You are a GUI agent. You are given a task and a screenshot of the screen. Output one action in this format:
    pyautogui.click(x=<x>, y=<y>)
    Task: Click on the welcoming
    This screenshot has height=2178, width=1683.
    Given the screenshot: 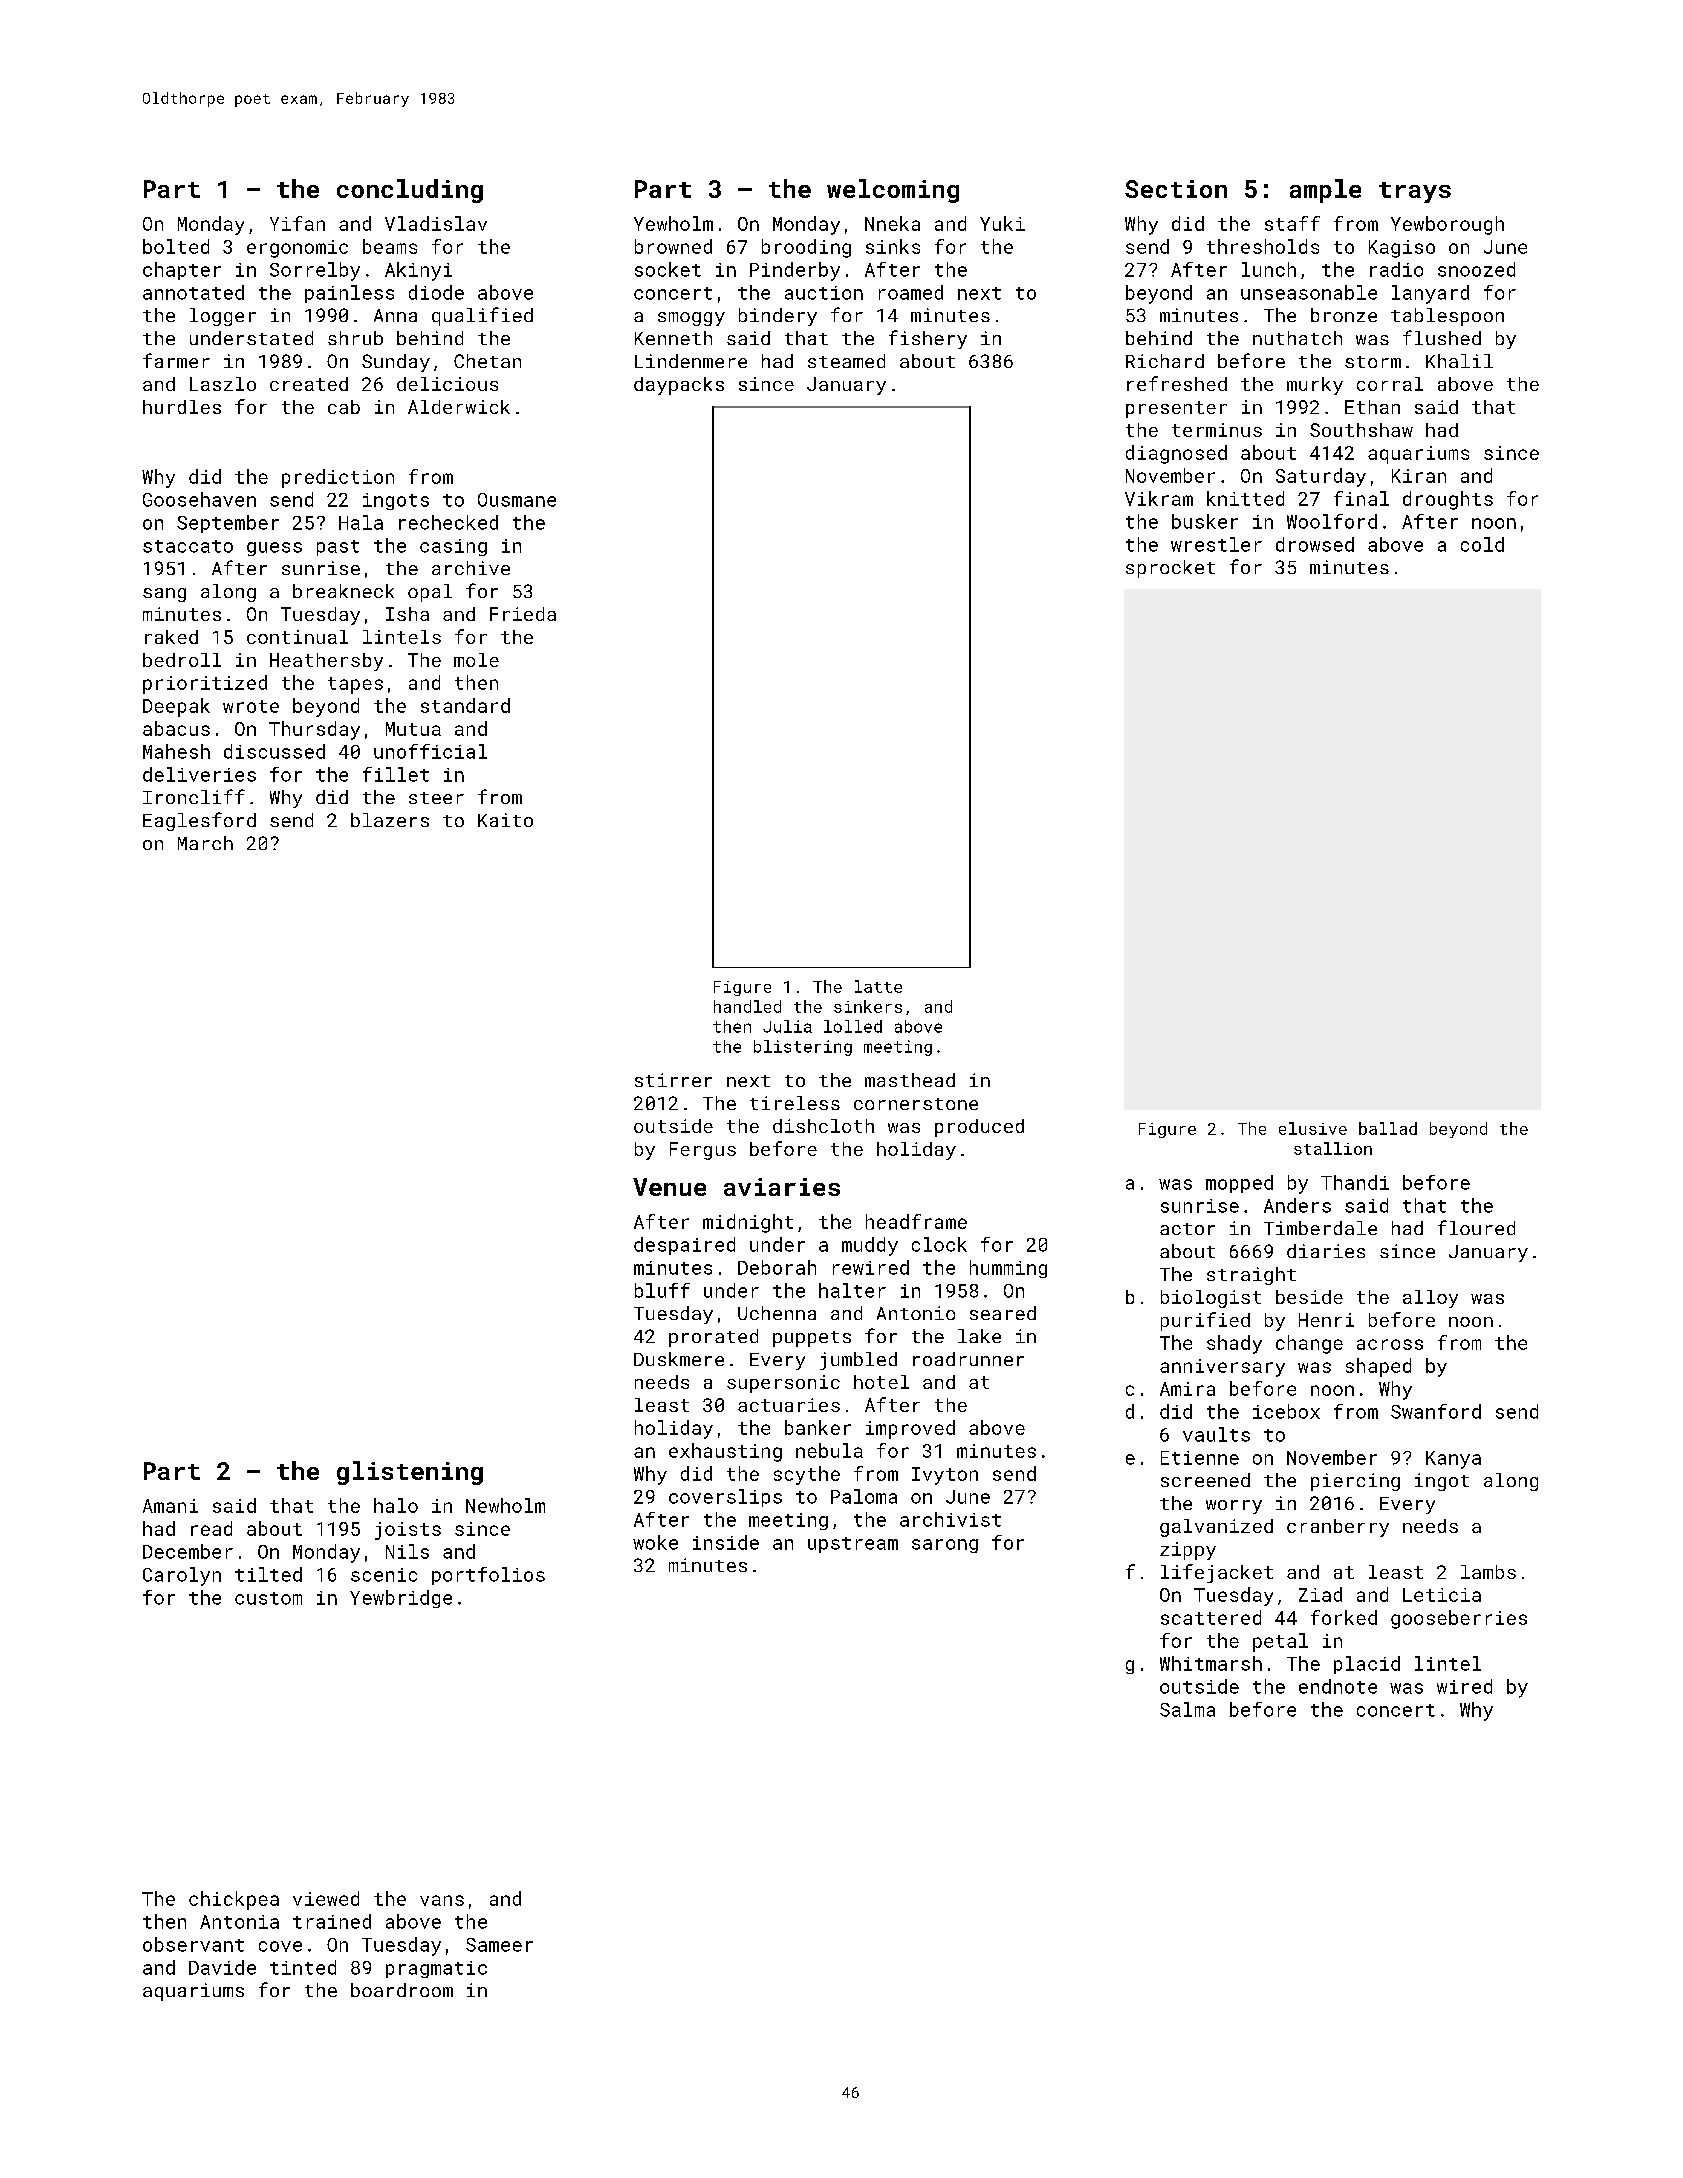 What is the action you would take?
    pyautogui.click(x=893, y=191)
